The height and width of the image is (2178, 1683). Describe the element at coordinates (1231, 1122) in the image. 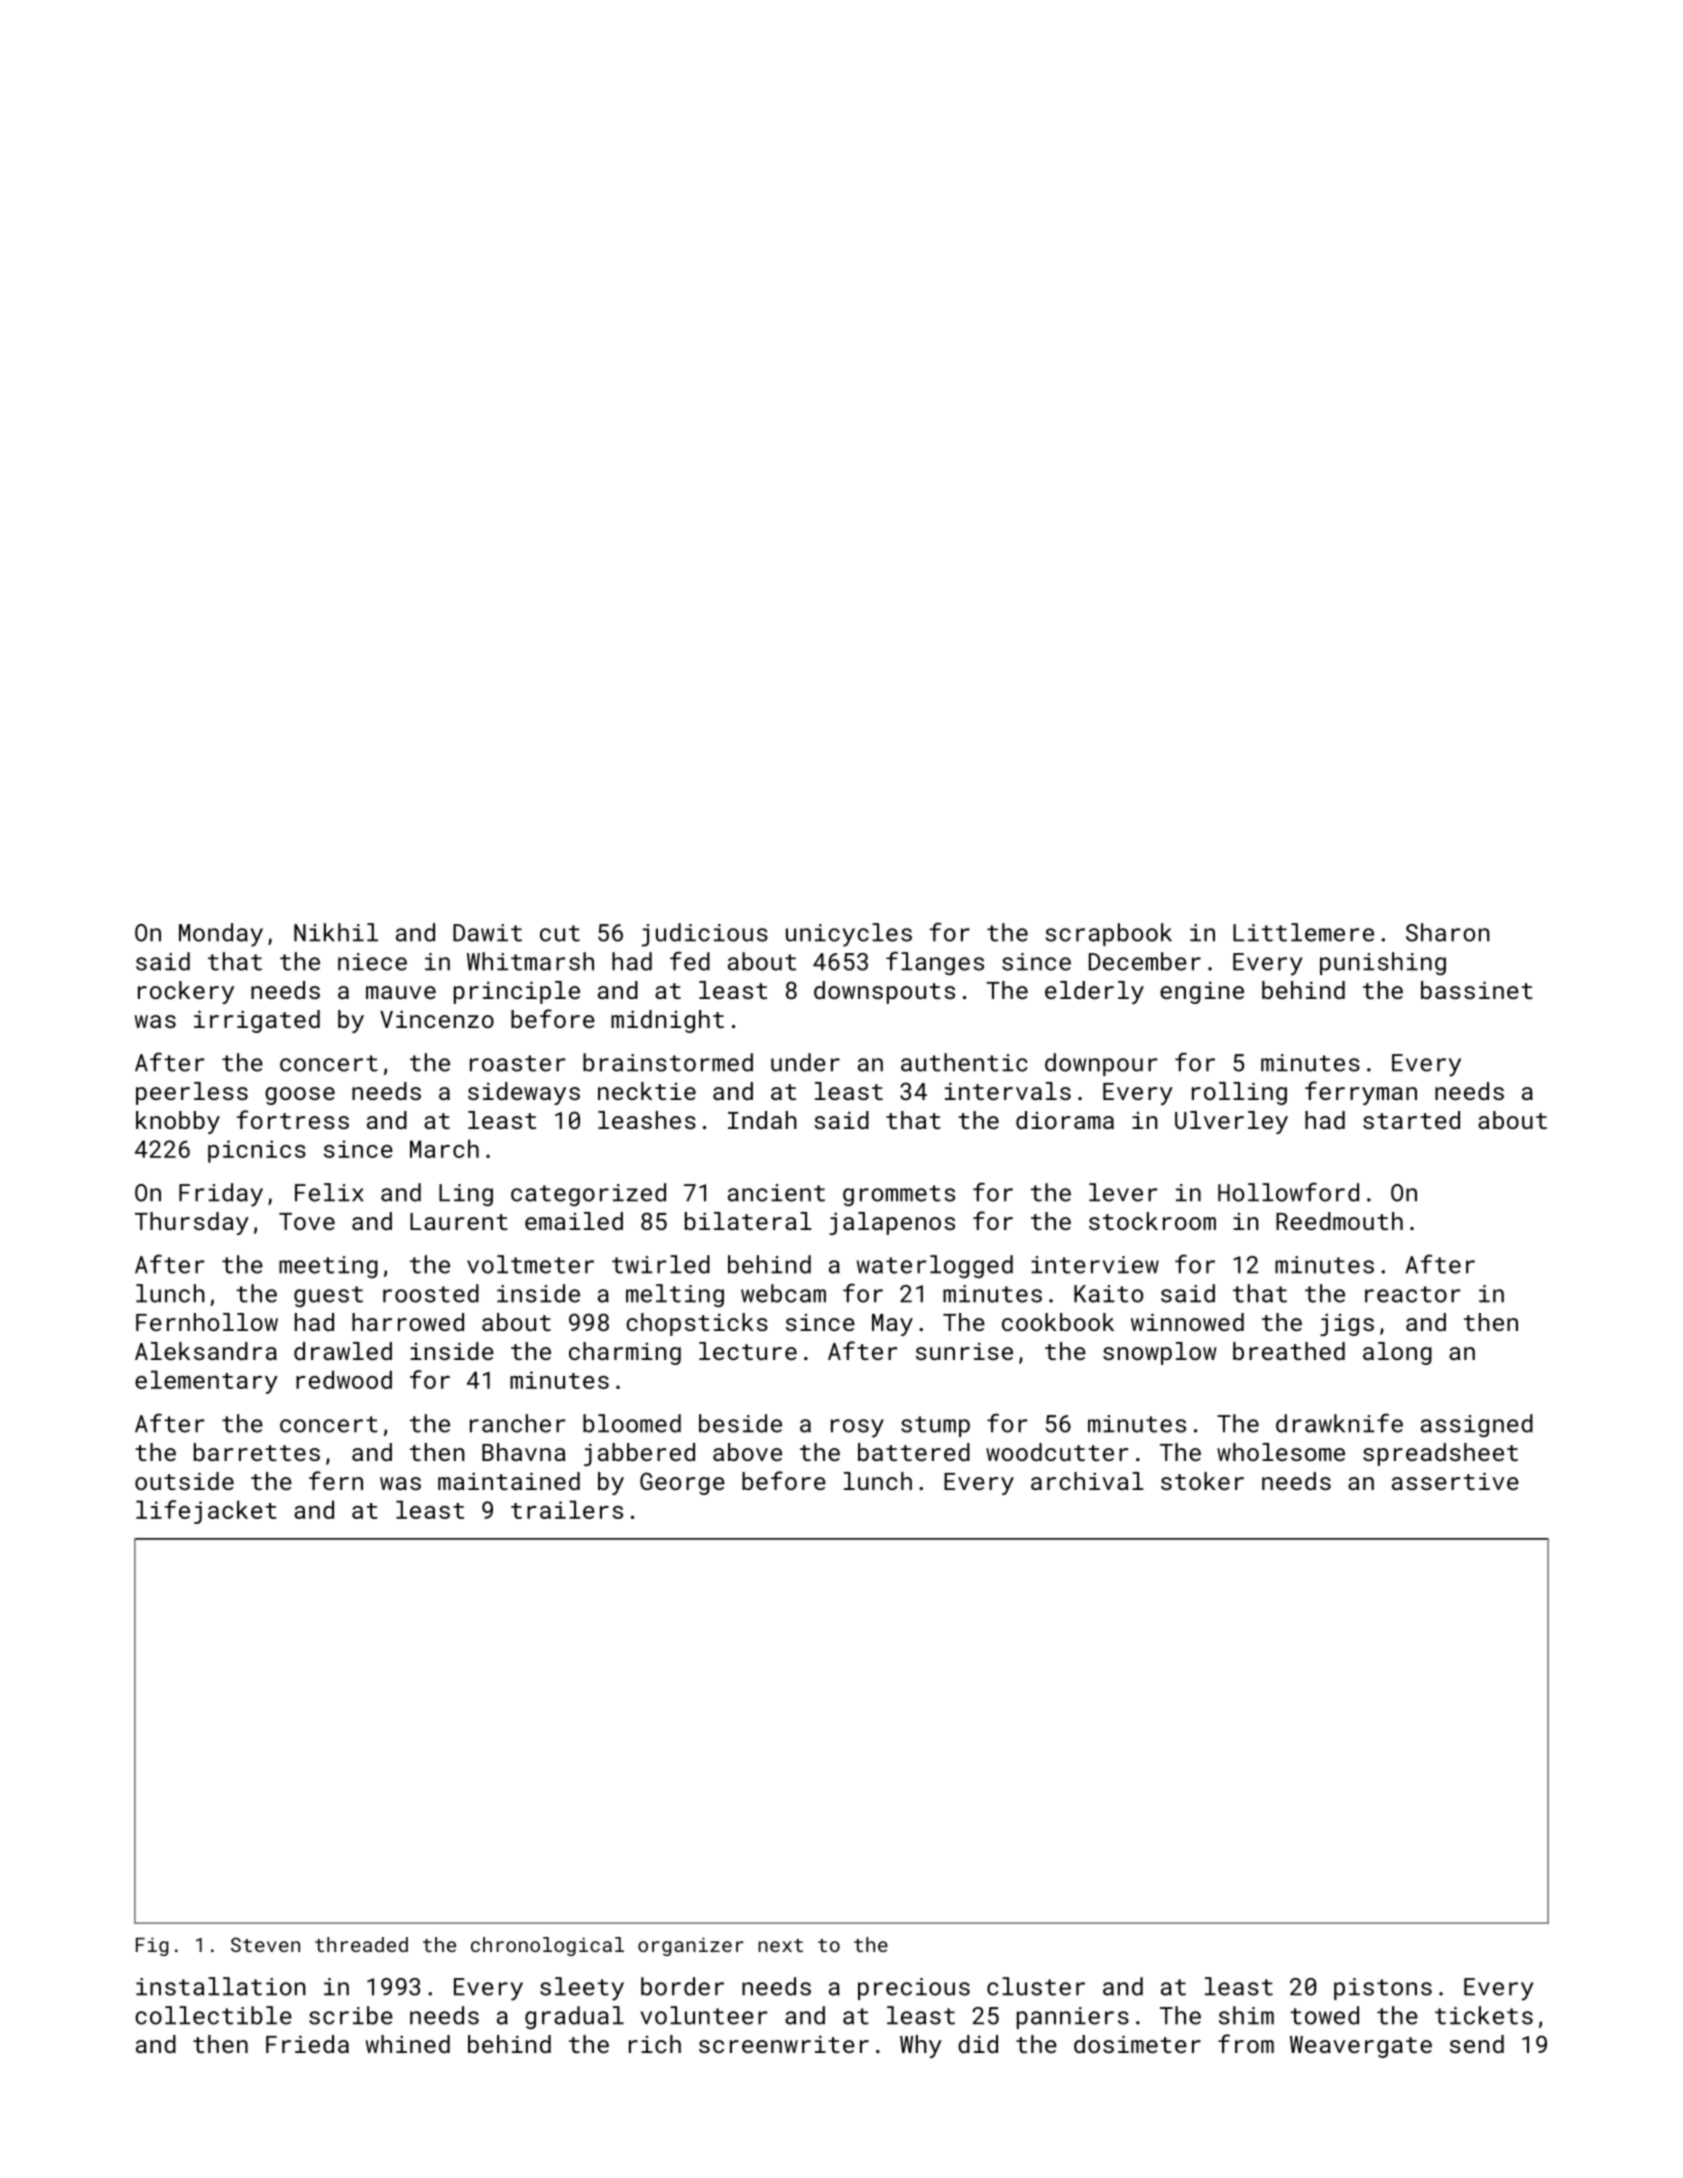

I see `Ulverley` at that location.
